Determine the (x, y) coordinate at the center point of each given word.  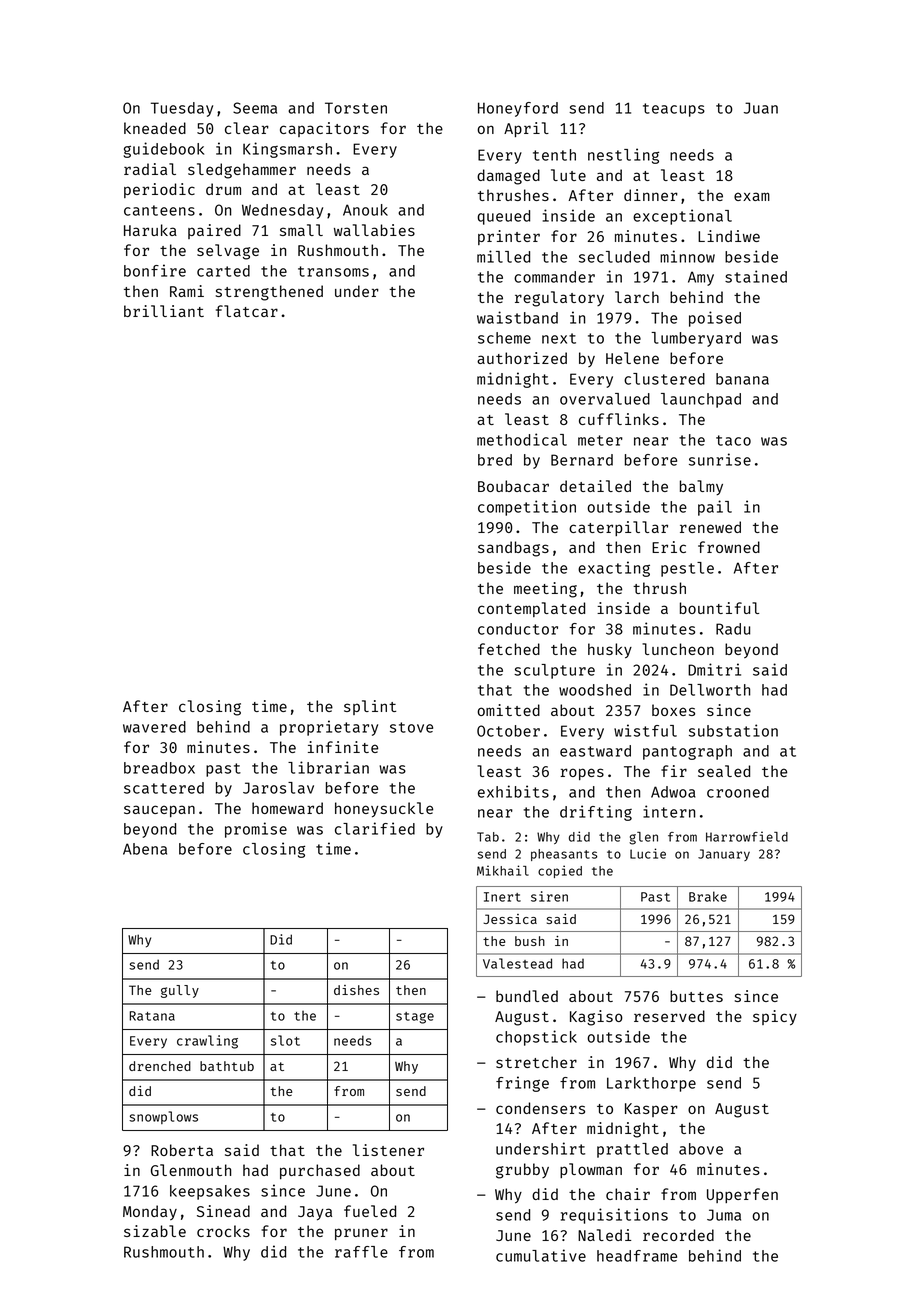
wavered (154, 727)
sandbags (513, 549)
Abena (145, 849)
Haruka (150, 230)
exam (752, 196)
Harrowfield (747, 836)
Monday (150, 1212)
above (701, 1149)
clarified (375, 828)
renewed (710, 527)
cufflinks (619, 419)
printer (509, 237)
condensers (540, 1108)
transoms (333, 271)
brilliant (164, 311)
